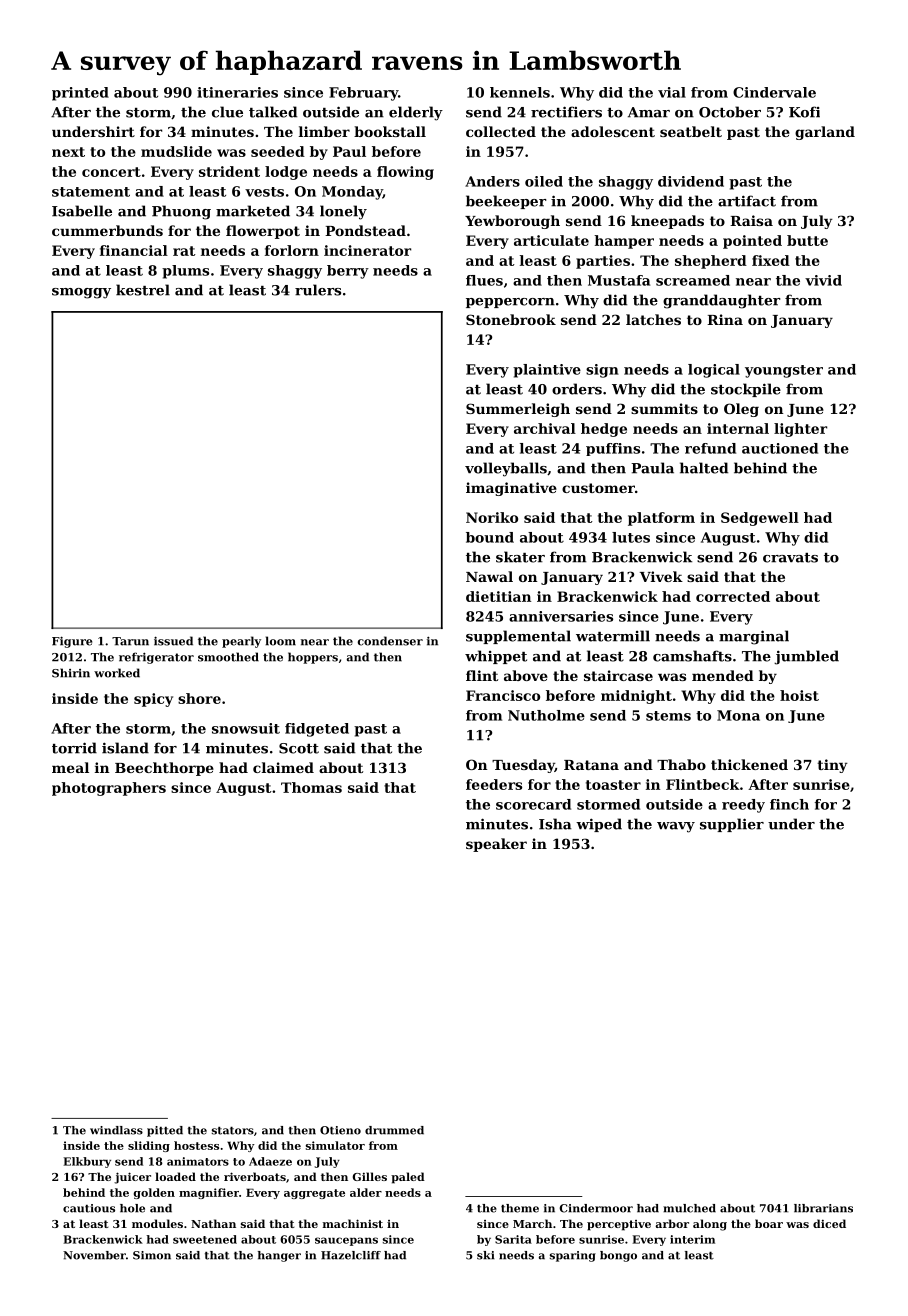 Image resolution: width=908 pixels, height=1316 pixels. Describe the element at coordinates (752, 242) in the screenshot. I see `pointed` at that location.
